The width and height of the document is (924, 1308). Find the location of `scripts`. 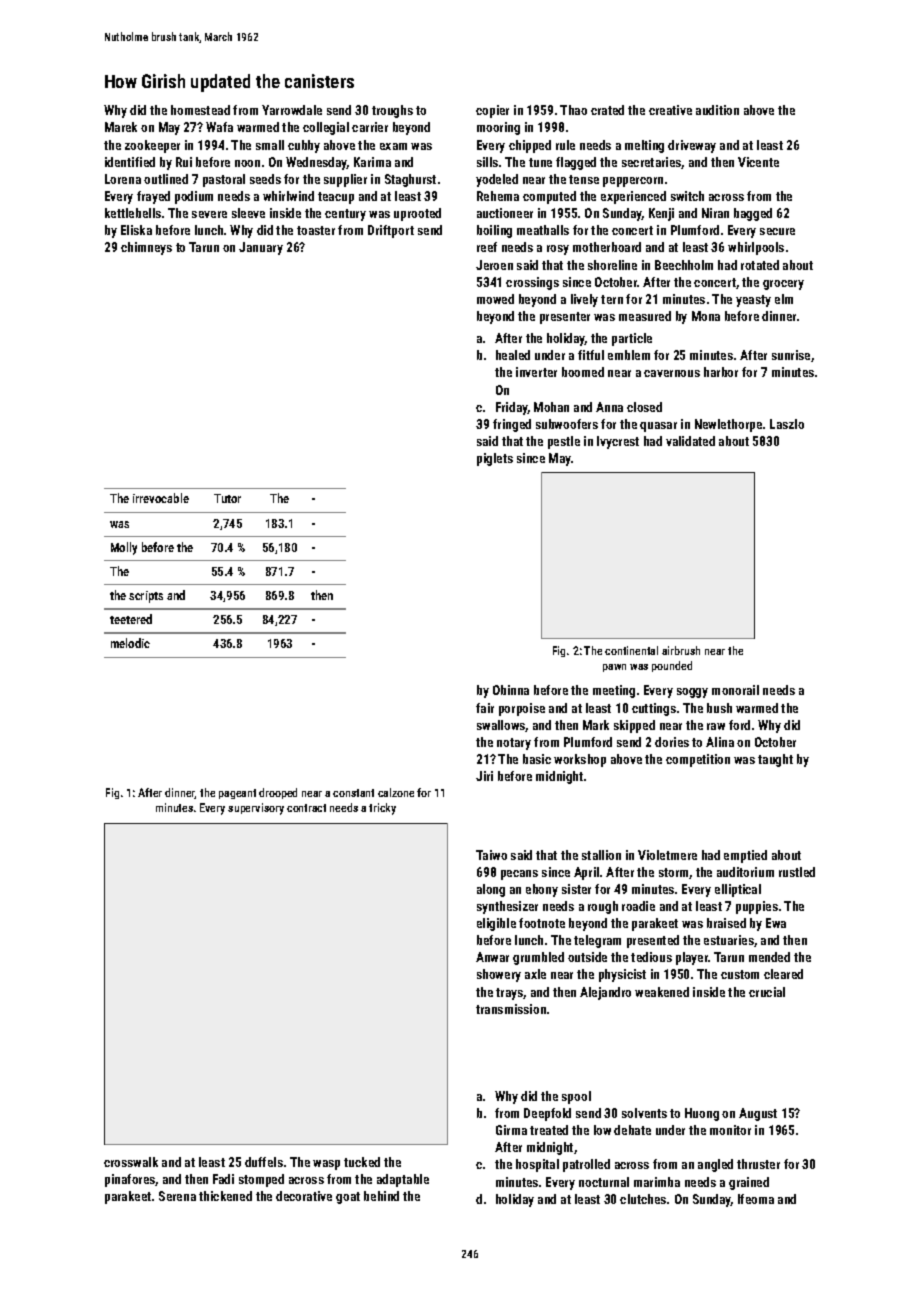

scripts is located at coordinates (146, 597).
